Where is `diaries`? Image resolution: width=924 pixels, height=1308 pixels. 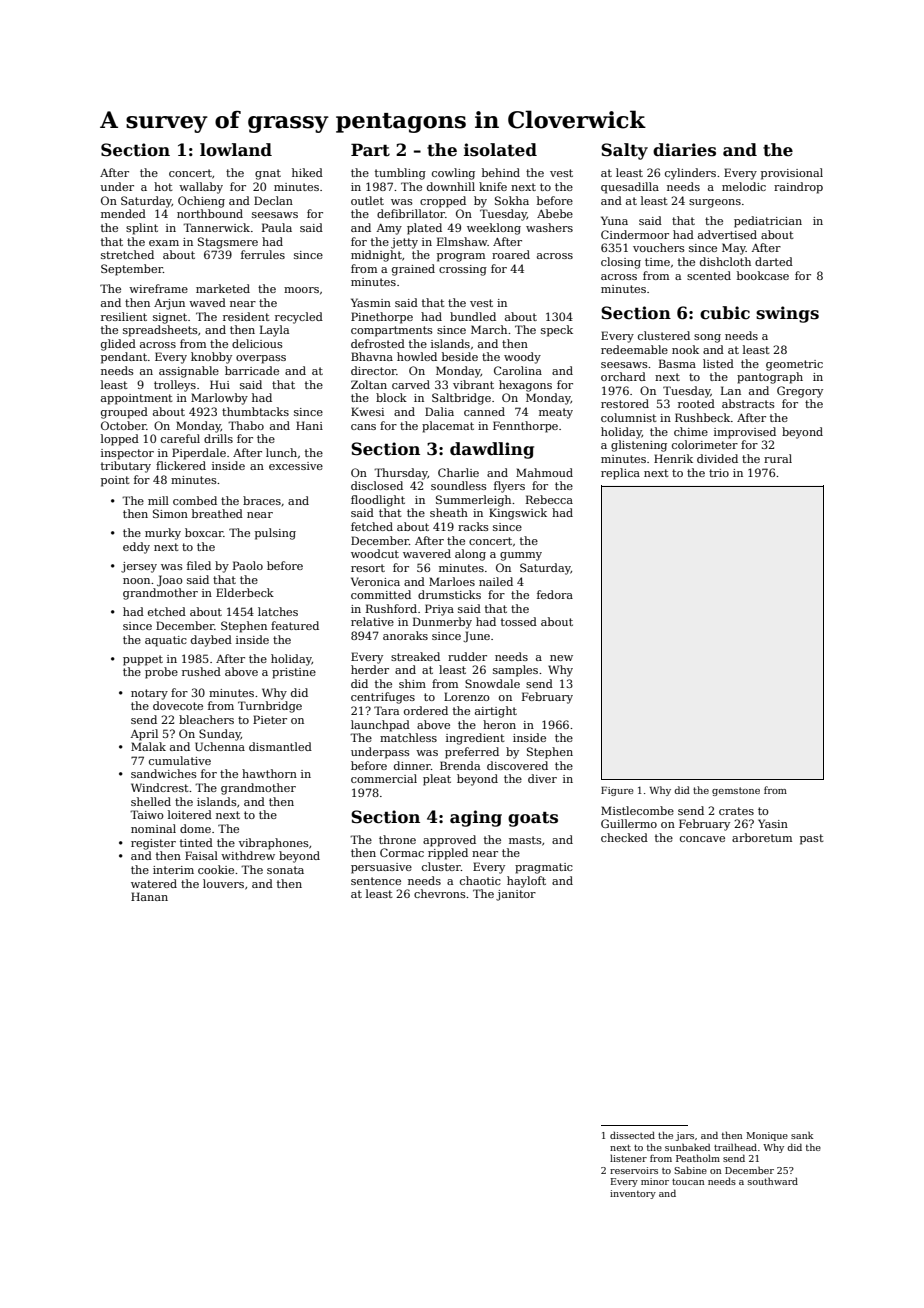 diaries is located at coordinates (684, 150).
